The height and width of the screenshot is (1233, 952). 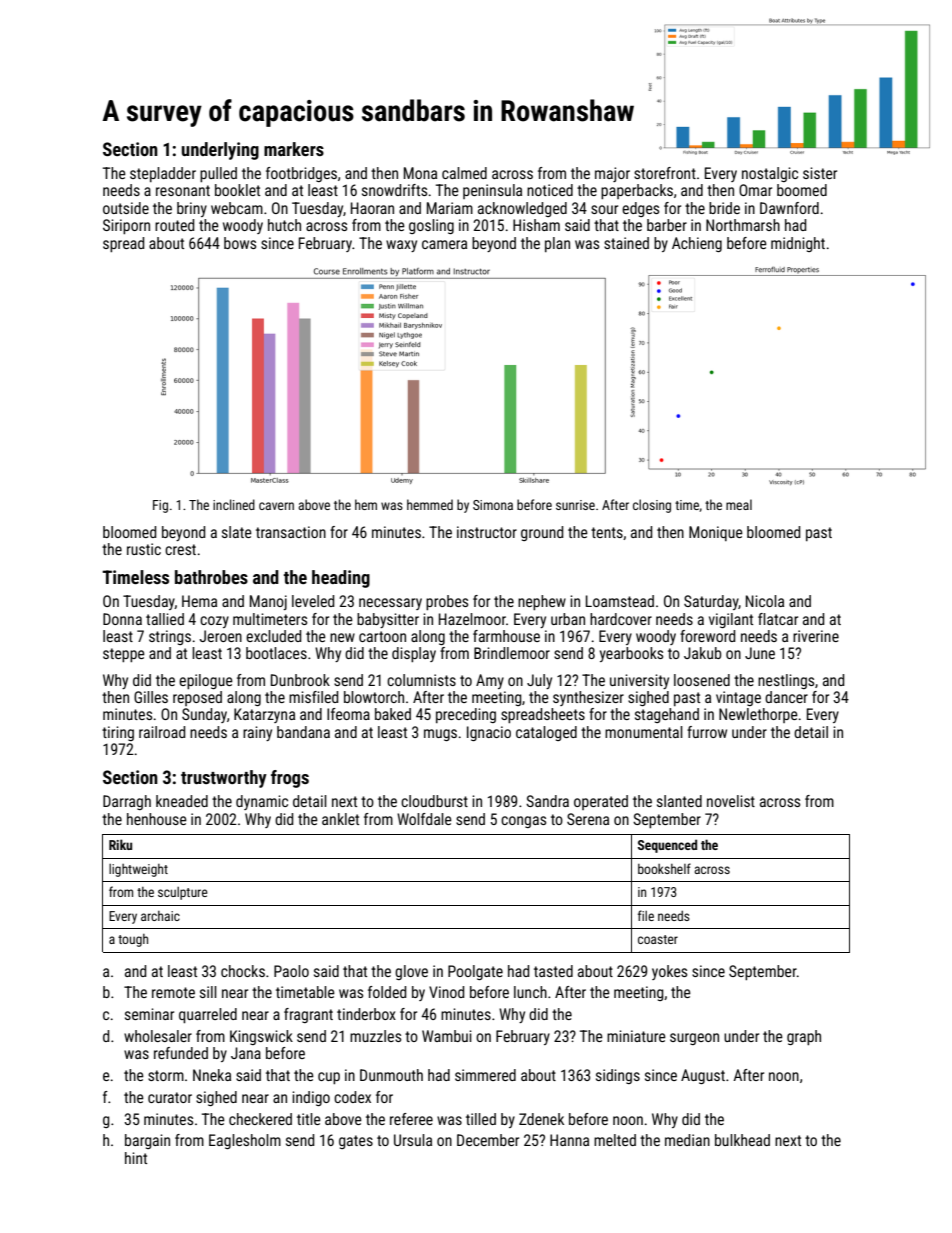 I want to click on bows, so click(x=240, y=243).
